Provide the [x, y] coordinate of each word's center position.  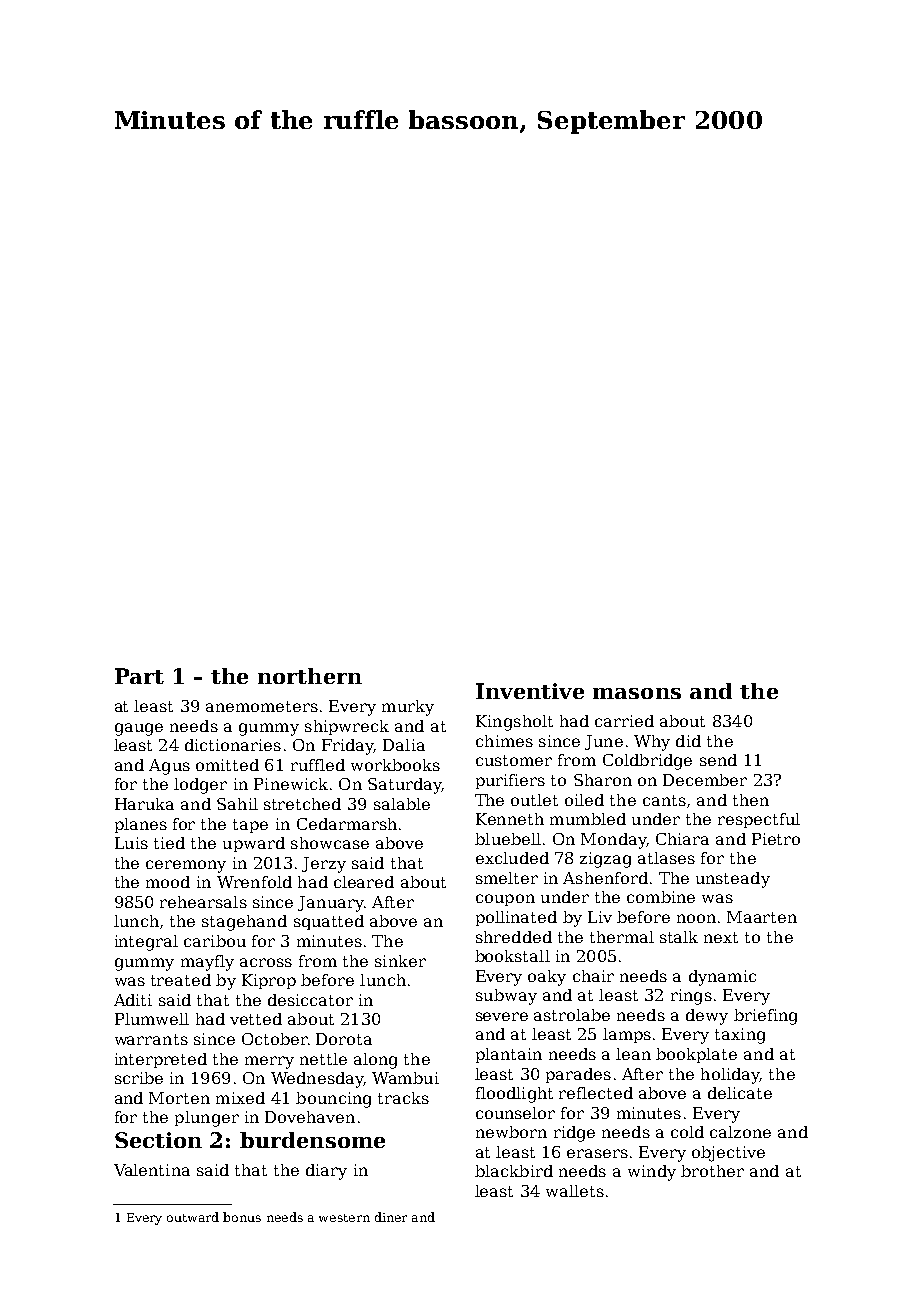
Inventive [530, 691]
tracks [403, 1098]
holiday [730, 1076]
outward [193, 1217]
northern [310, 676]
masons [637, 693]
